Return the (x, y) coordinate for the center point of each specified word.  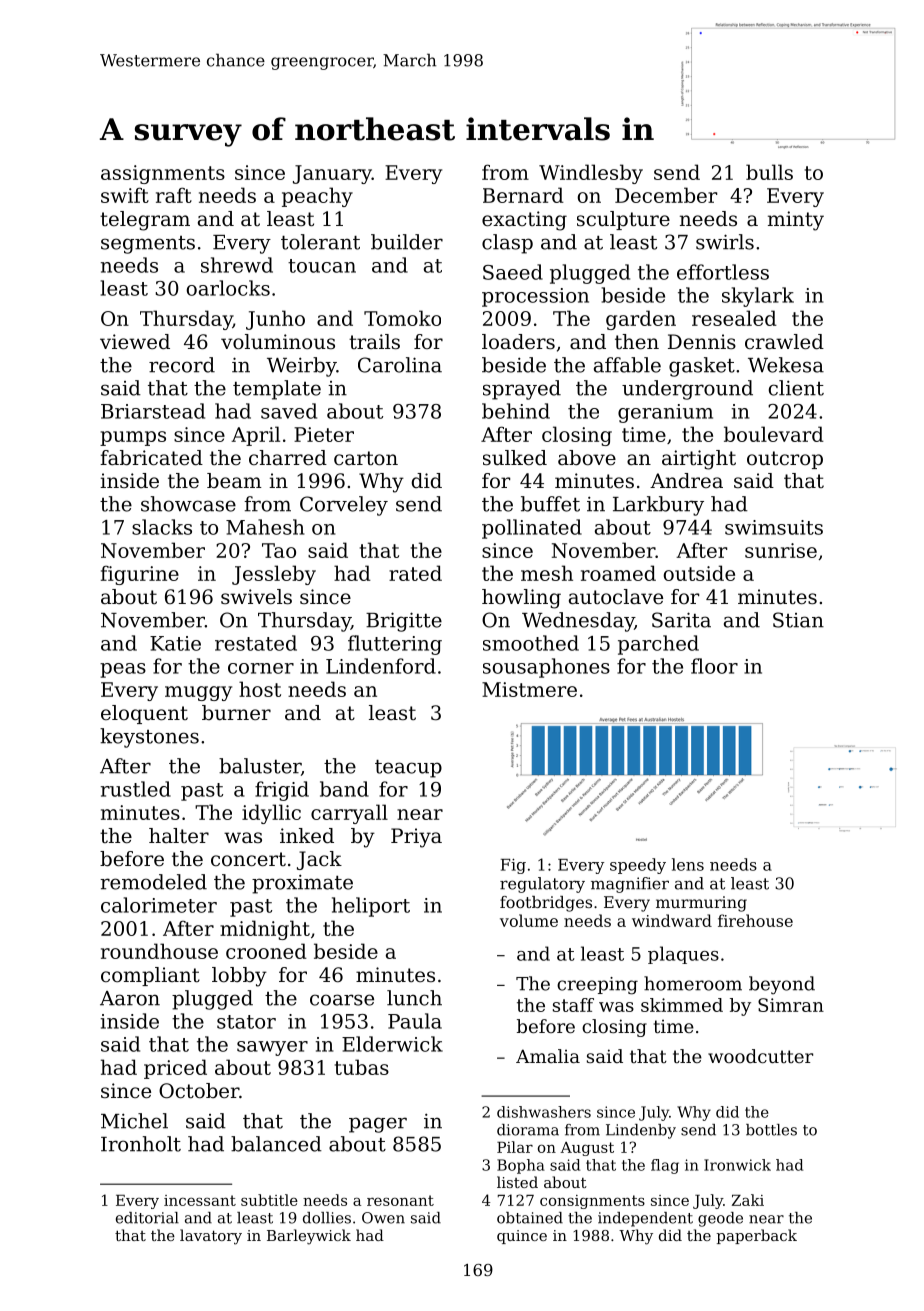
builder (407, 242)
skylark (758, 297)
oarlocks (228, 288)
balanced (276, 1144)
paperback (757, 1236)
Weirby (301, 367)
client (796, 388)
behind (516, 411)
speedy (638, 866)
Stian (798, 620)
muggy (198, 693)
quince (522, 1237)
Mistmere (529, 689)
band (344, 789)
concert (248, 859)
